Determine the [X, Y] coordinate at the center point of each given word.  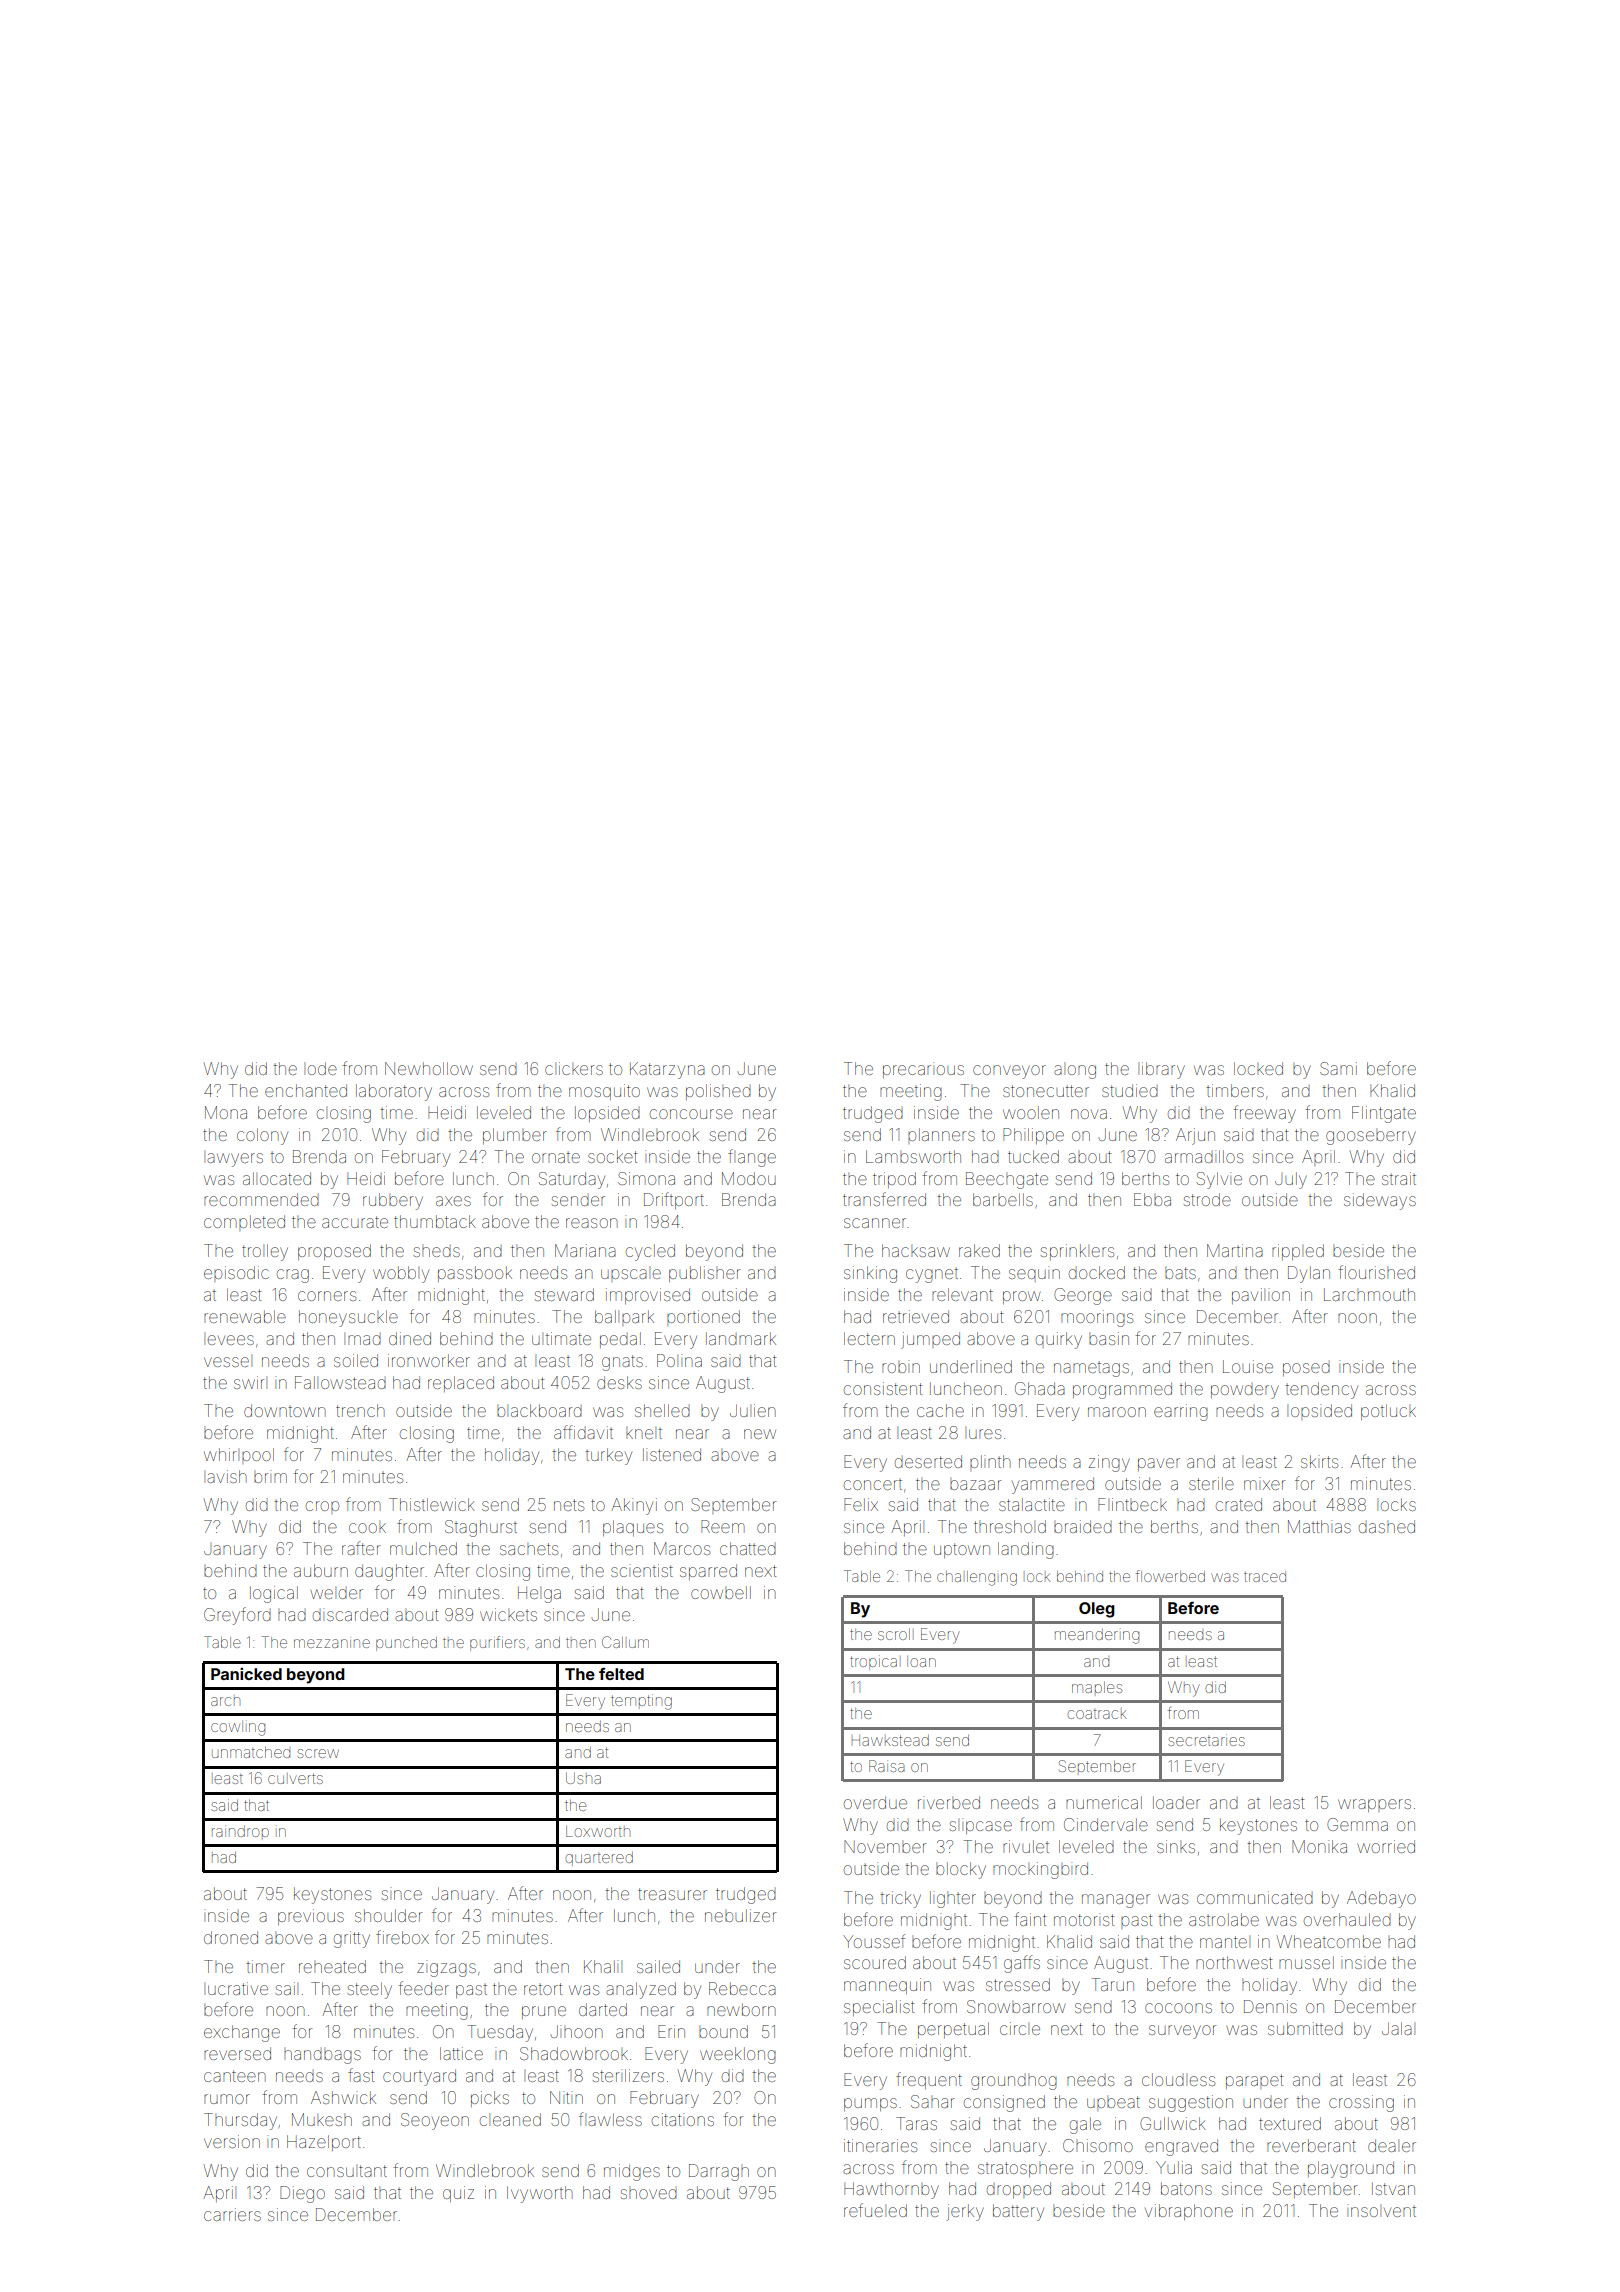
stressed [1018, 1984]
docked [1097, 1272]
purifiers [497, 1643]
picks [490, 2099]
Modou [749, 1178]
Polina [679, 1360]
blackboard [539, 1410]
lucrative [236, 1988]
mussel [1306, 1962]
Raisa [887, 1766]
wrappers [1374, 1805]
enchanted [306, 1090]
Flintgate [1384, 1114]
